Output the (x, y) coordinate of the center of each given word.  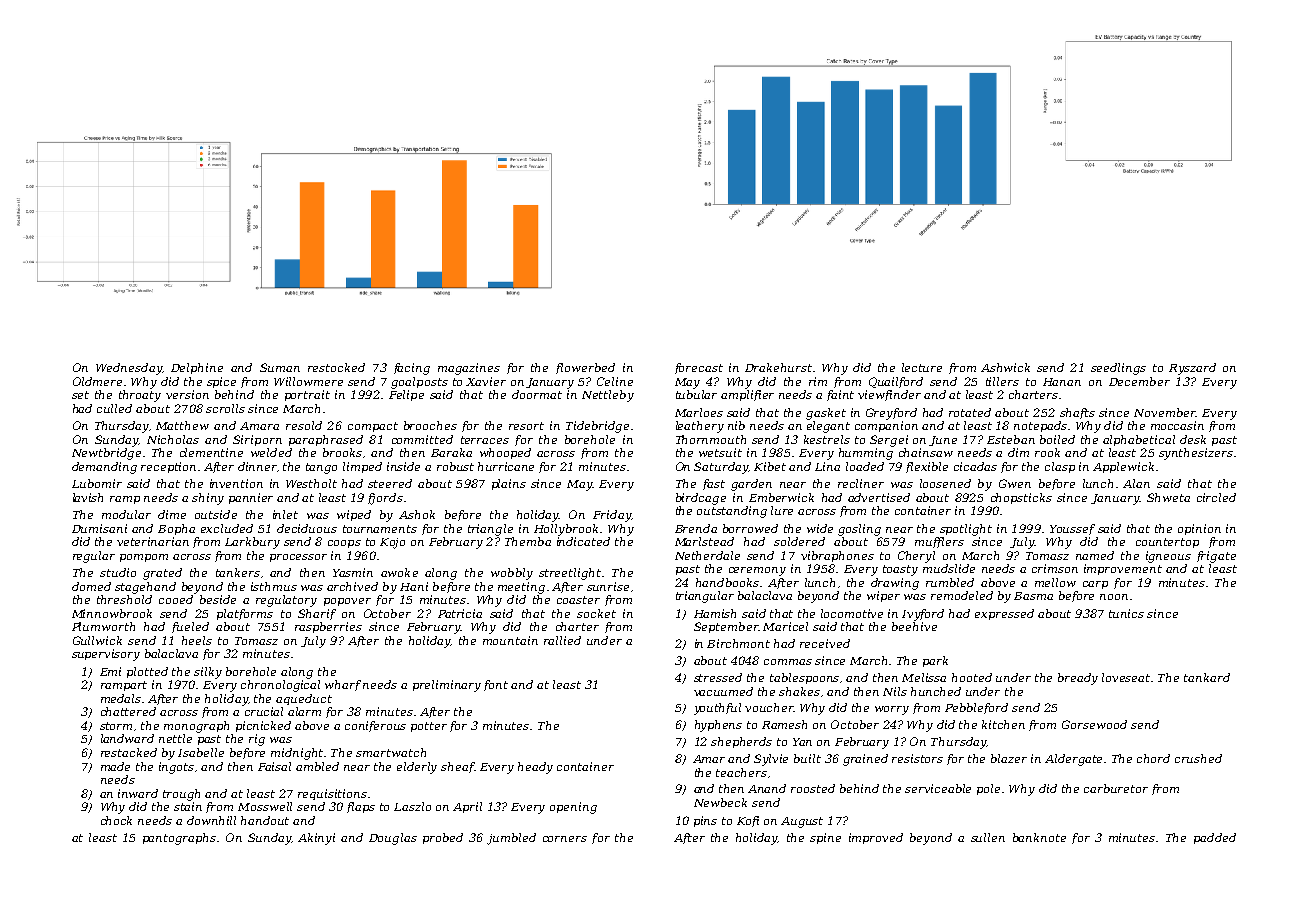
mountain (510, 640)
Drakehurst (778, 367)
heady (535, 768)
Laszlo (412, 806)
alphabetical (1139, 440)
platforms (245, 614)
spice (221, 382)
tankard (1207, 677)
